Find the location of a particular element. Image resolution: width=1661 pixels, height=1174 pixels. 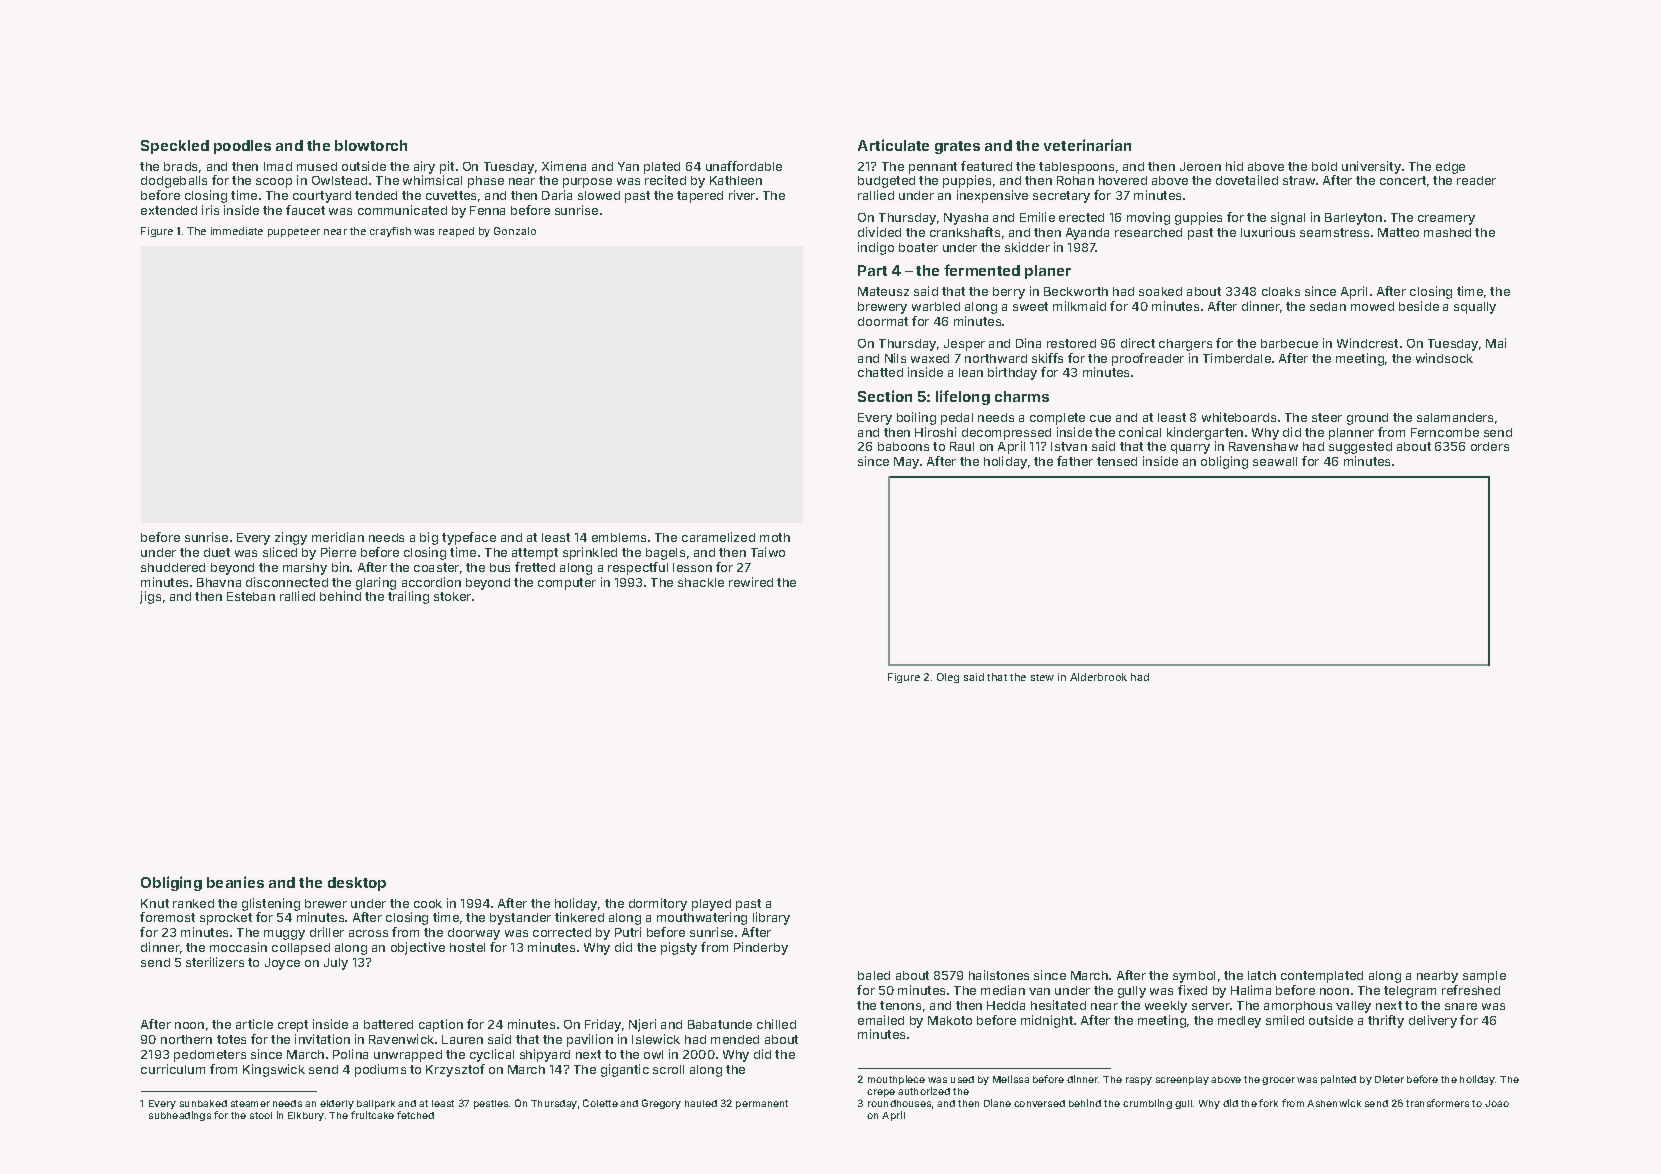

immediate is located at coordinates (237, 231).
